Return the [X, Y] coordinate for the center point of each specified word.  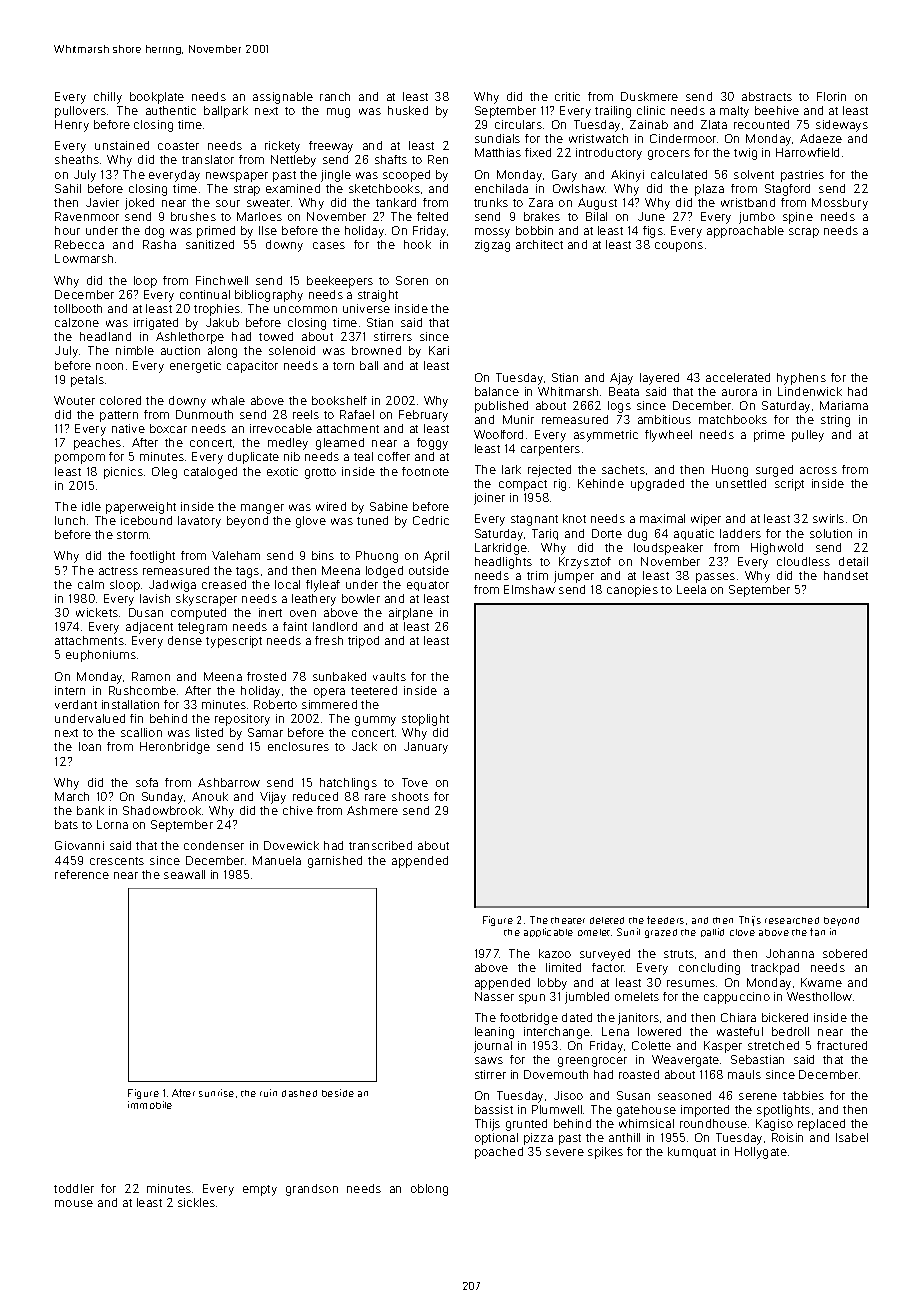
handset [846, 575]
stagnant [534, 520]
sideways [842, 126]
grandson [312, 1190]
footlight [152, 557]
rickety [282, 147]
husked [408, 110]
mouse [74, 1203]
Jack [364, 746]
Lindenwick [810, 391]
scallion [141, 732]
